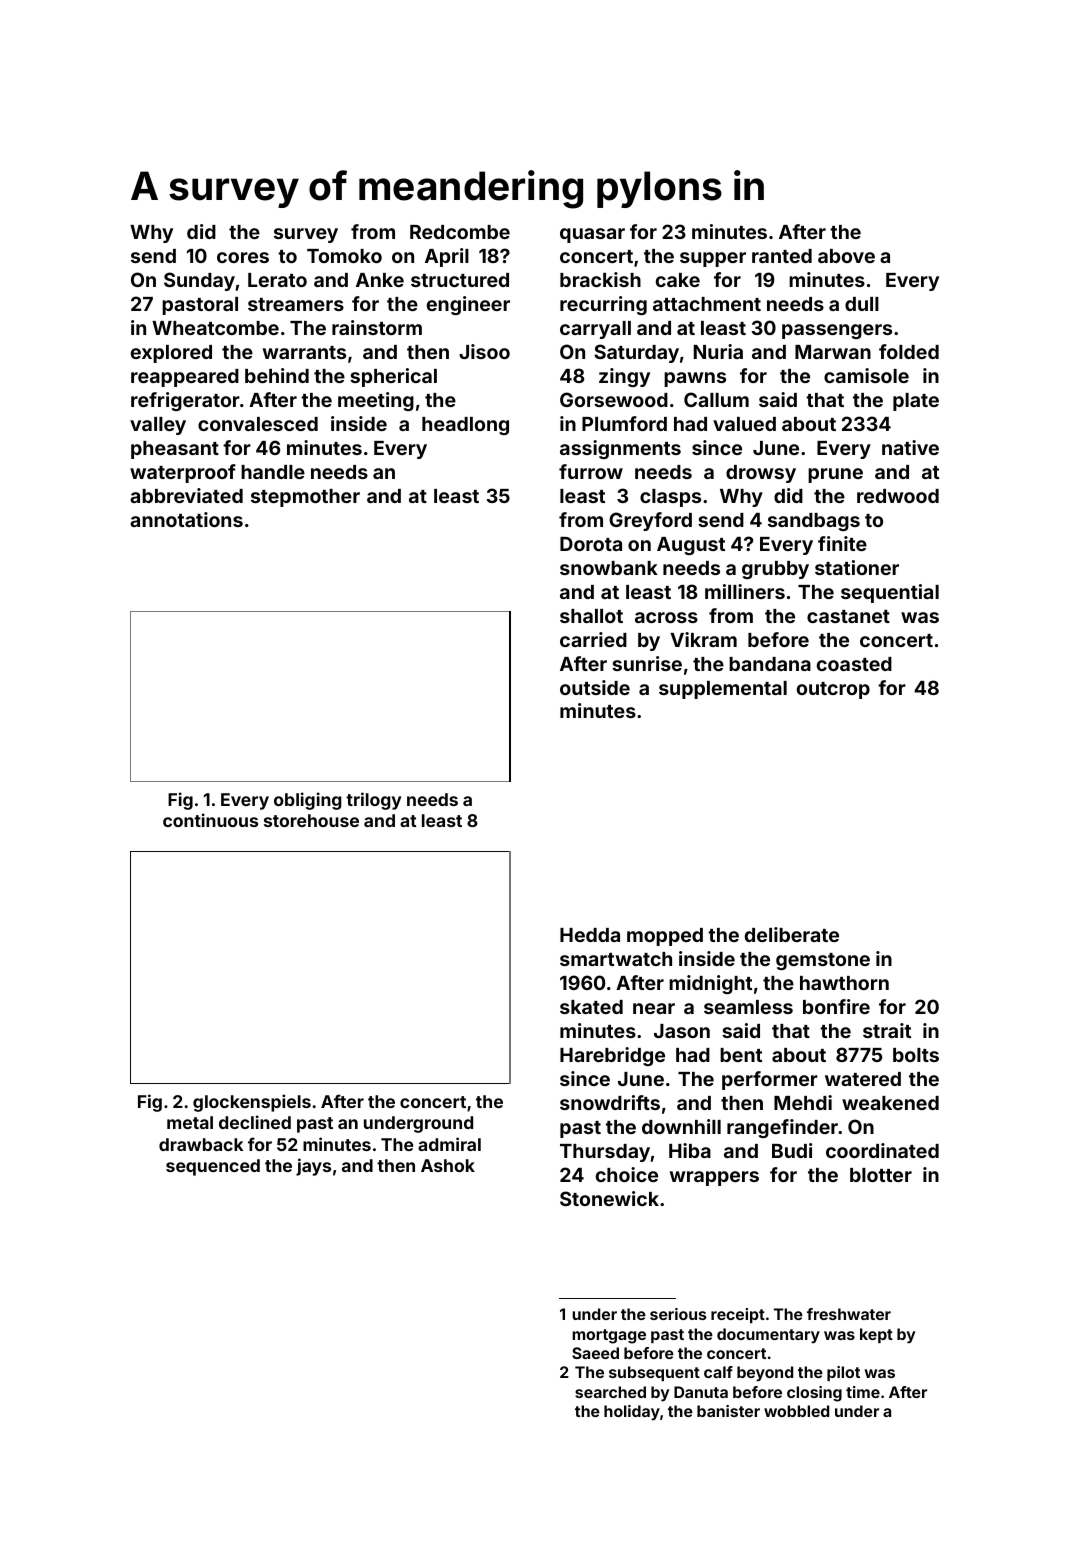 The width and height of the page is (1070, 1550). I want to click on admiral, so click(449, 1144).
